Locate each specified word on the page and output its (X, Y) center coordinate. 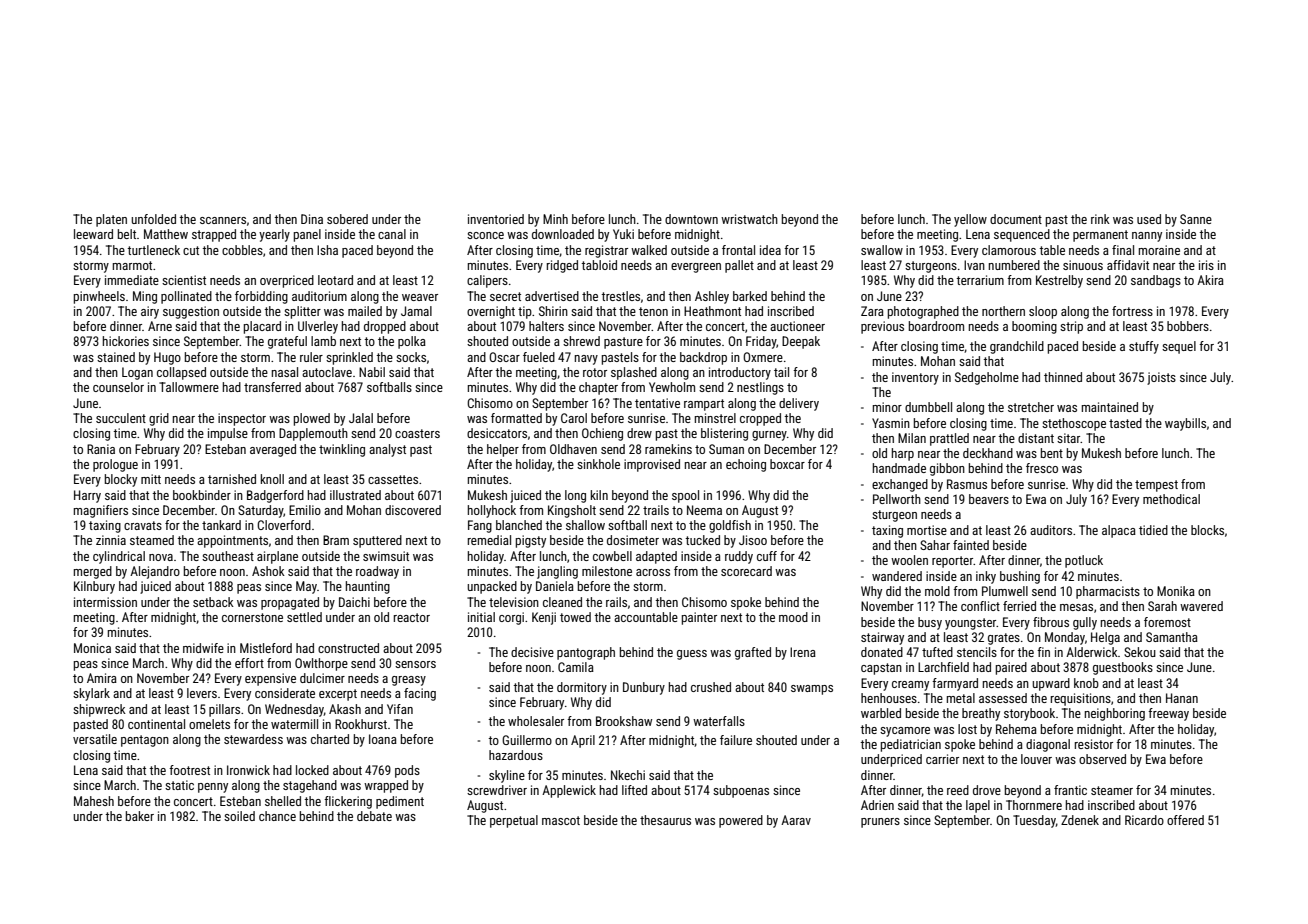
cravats (143, 525)
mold (937, 591)
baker (140, 816)
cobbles (242, 250)
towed (575, 617)
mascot (561, 820)
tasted (1125, 423)
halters (546, 326)
